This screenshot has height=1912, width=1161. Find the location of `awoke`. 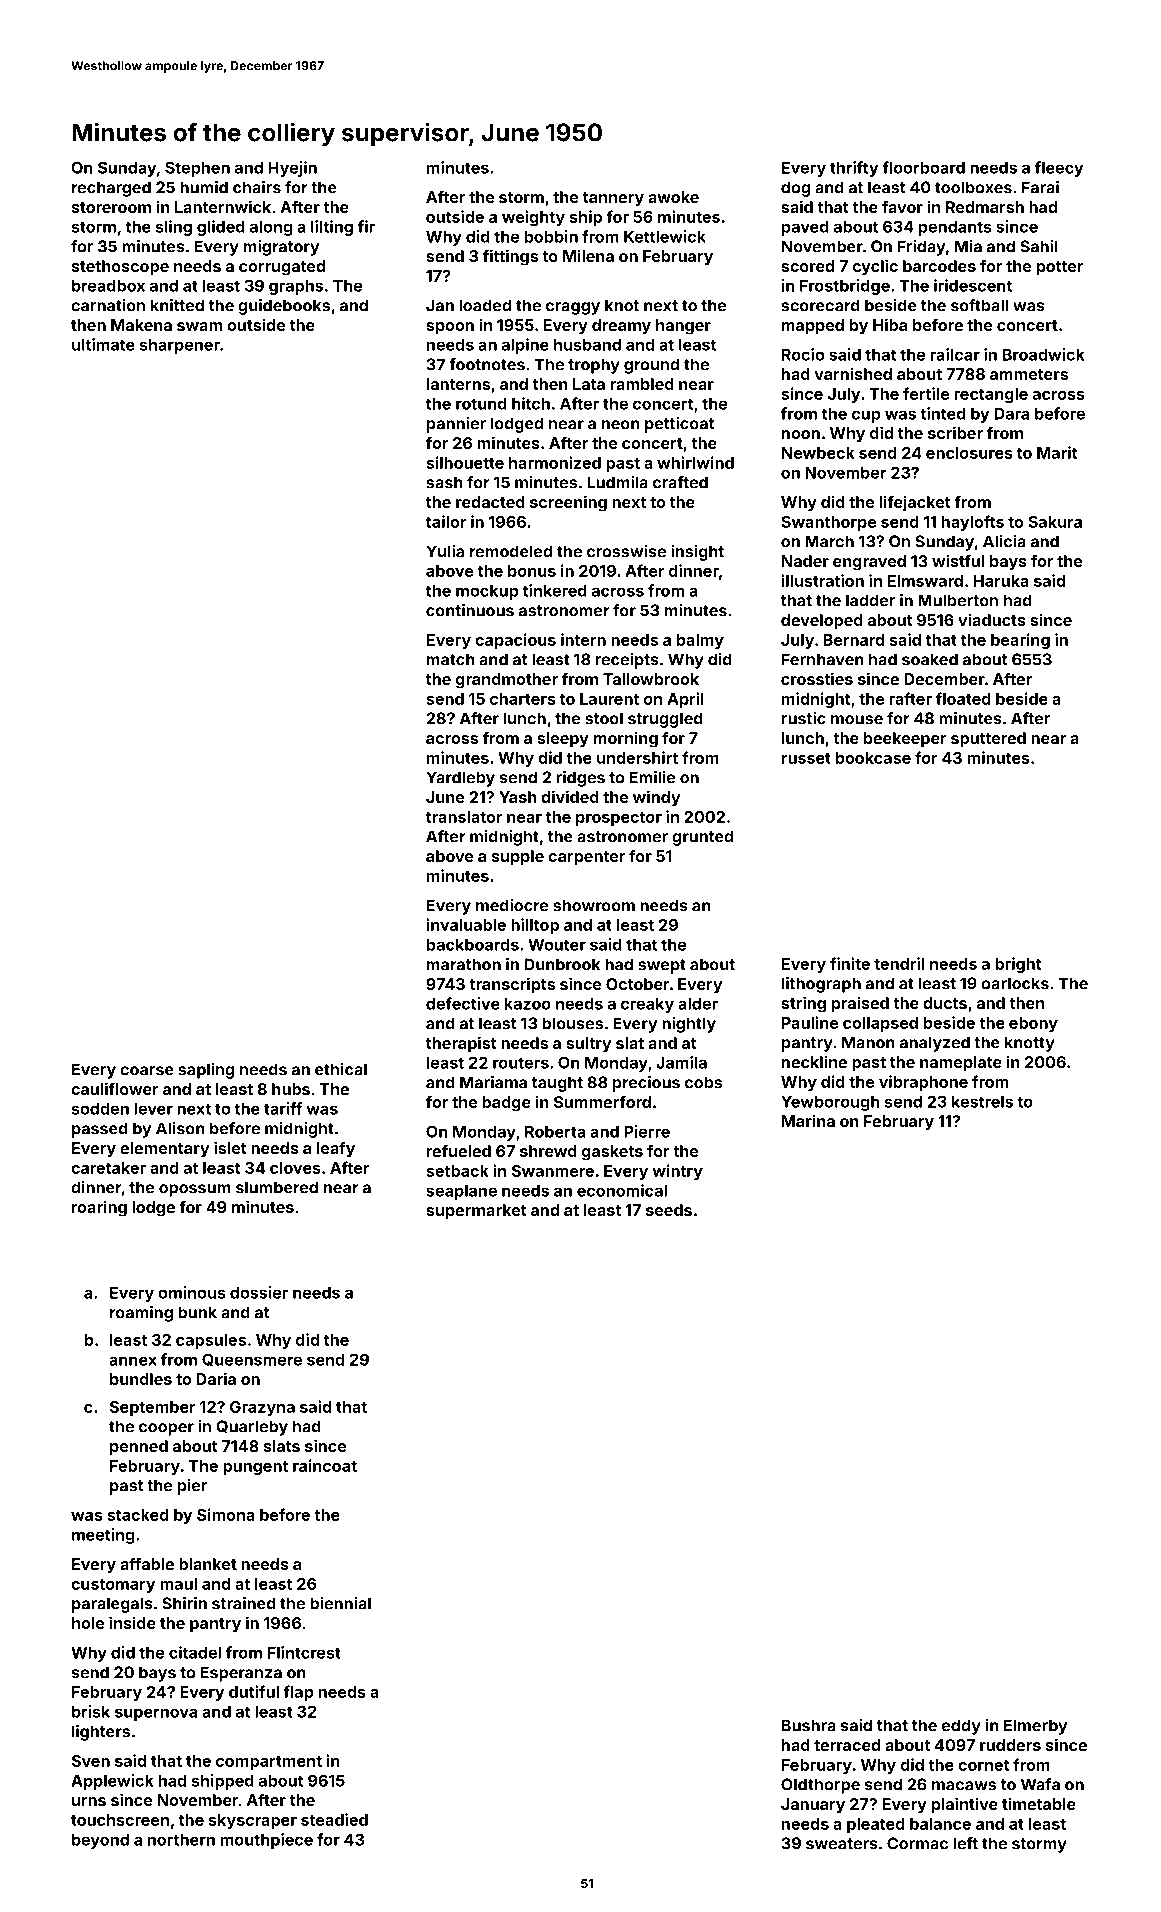

awoke is located at coordinates (673, 197).
